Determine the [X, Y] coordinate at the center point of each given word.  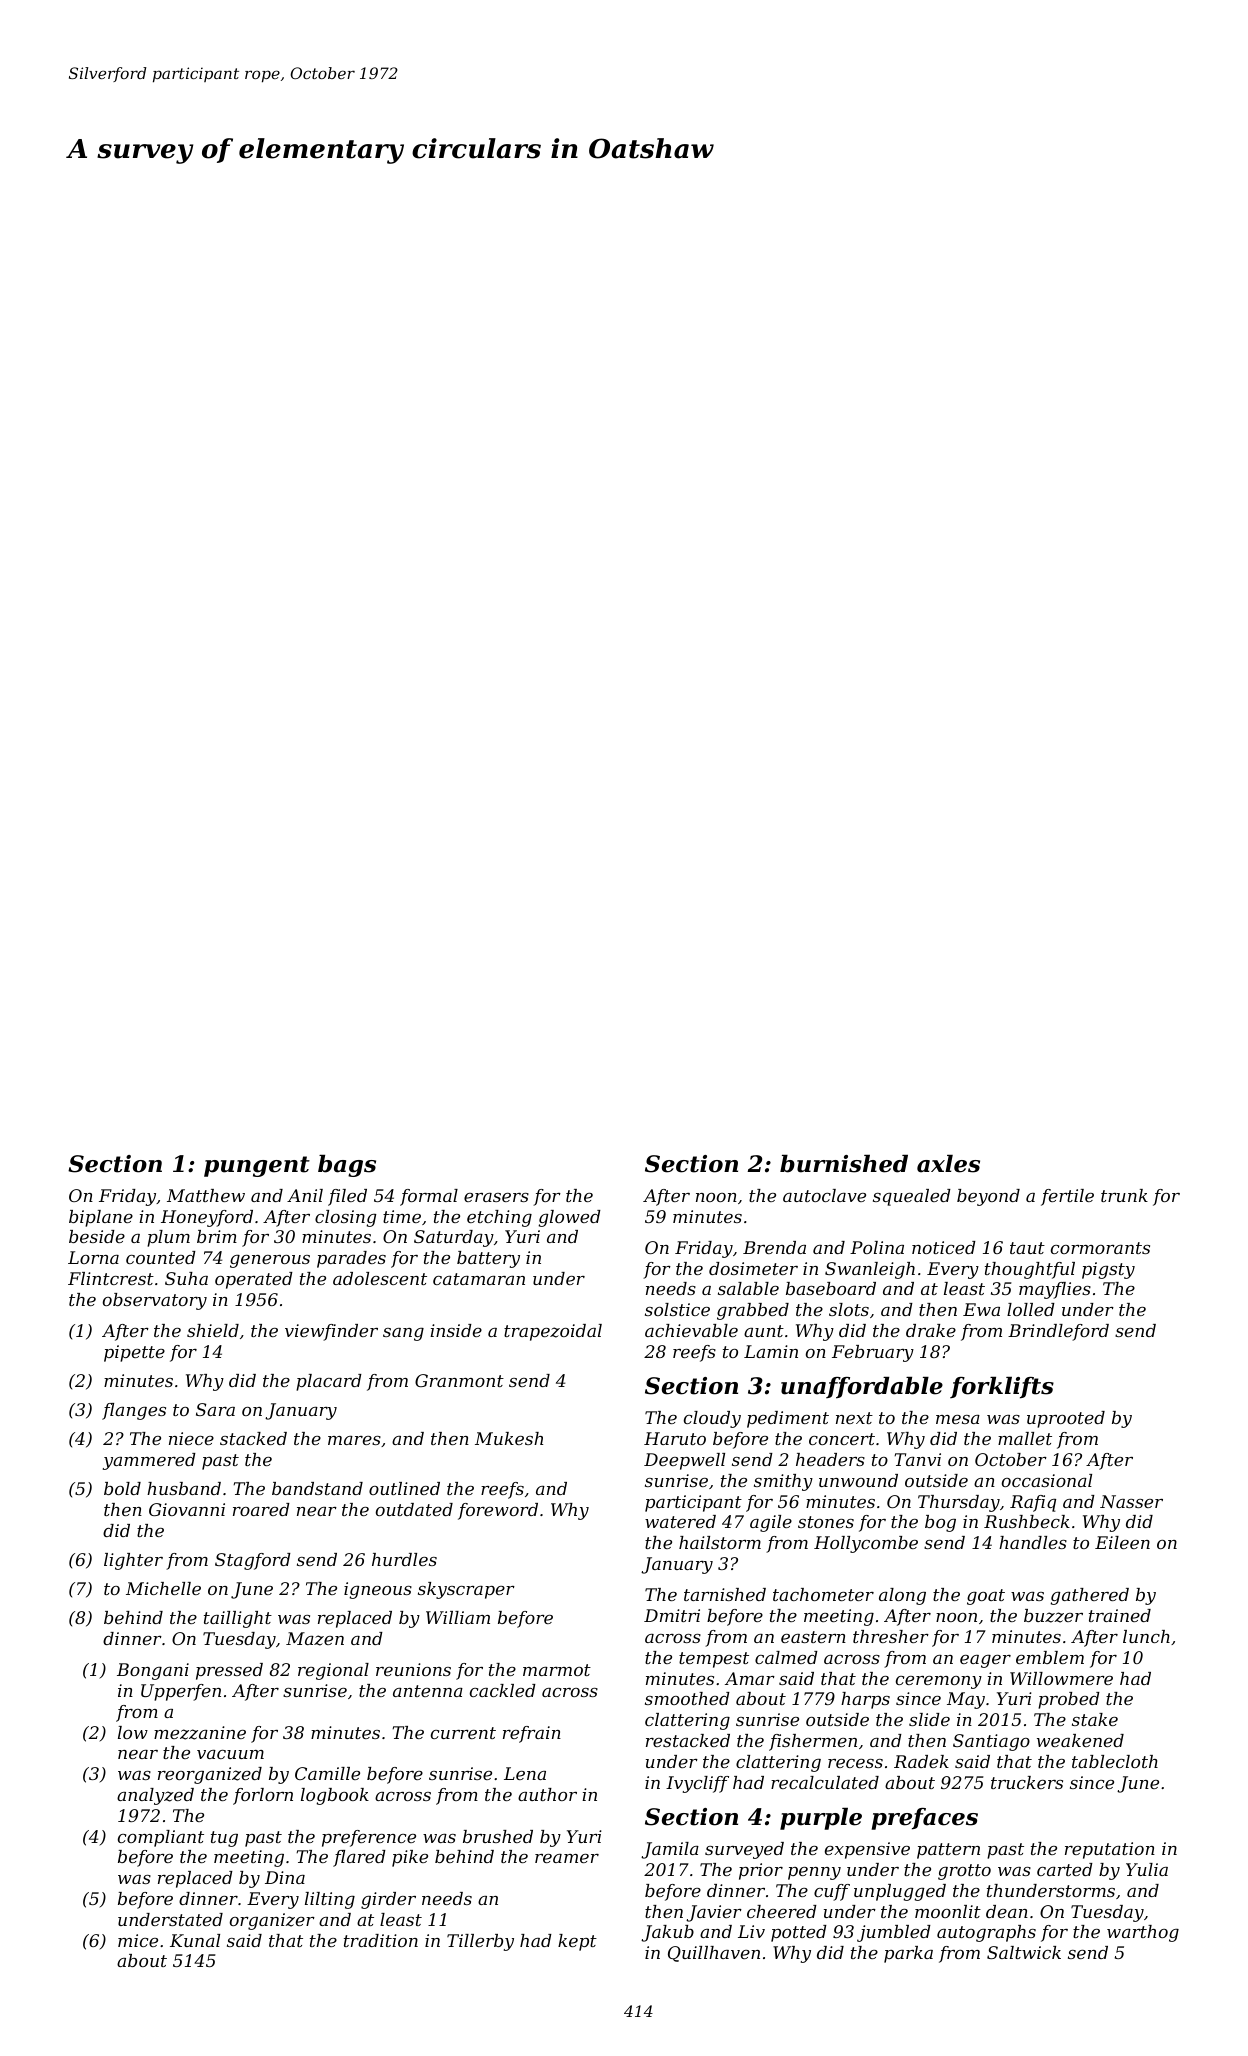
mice [138, 1940]
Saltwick [1024, 1952]
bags [347, 1166]
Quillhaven [714, 1954]
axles [948, 1164]
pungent [257, 1166]
